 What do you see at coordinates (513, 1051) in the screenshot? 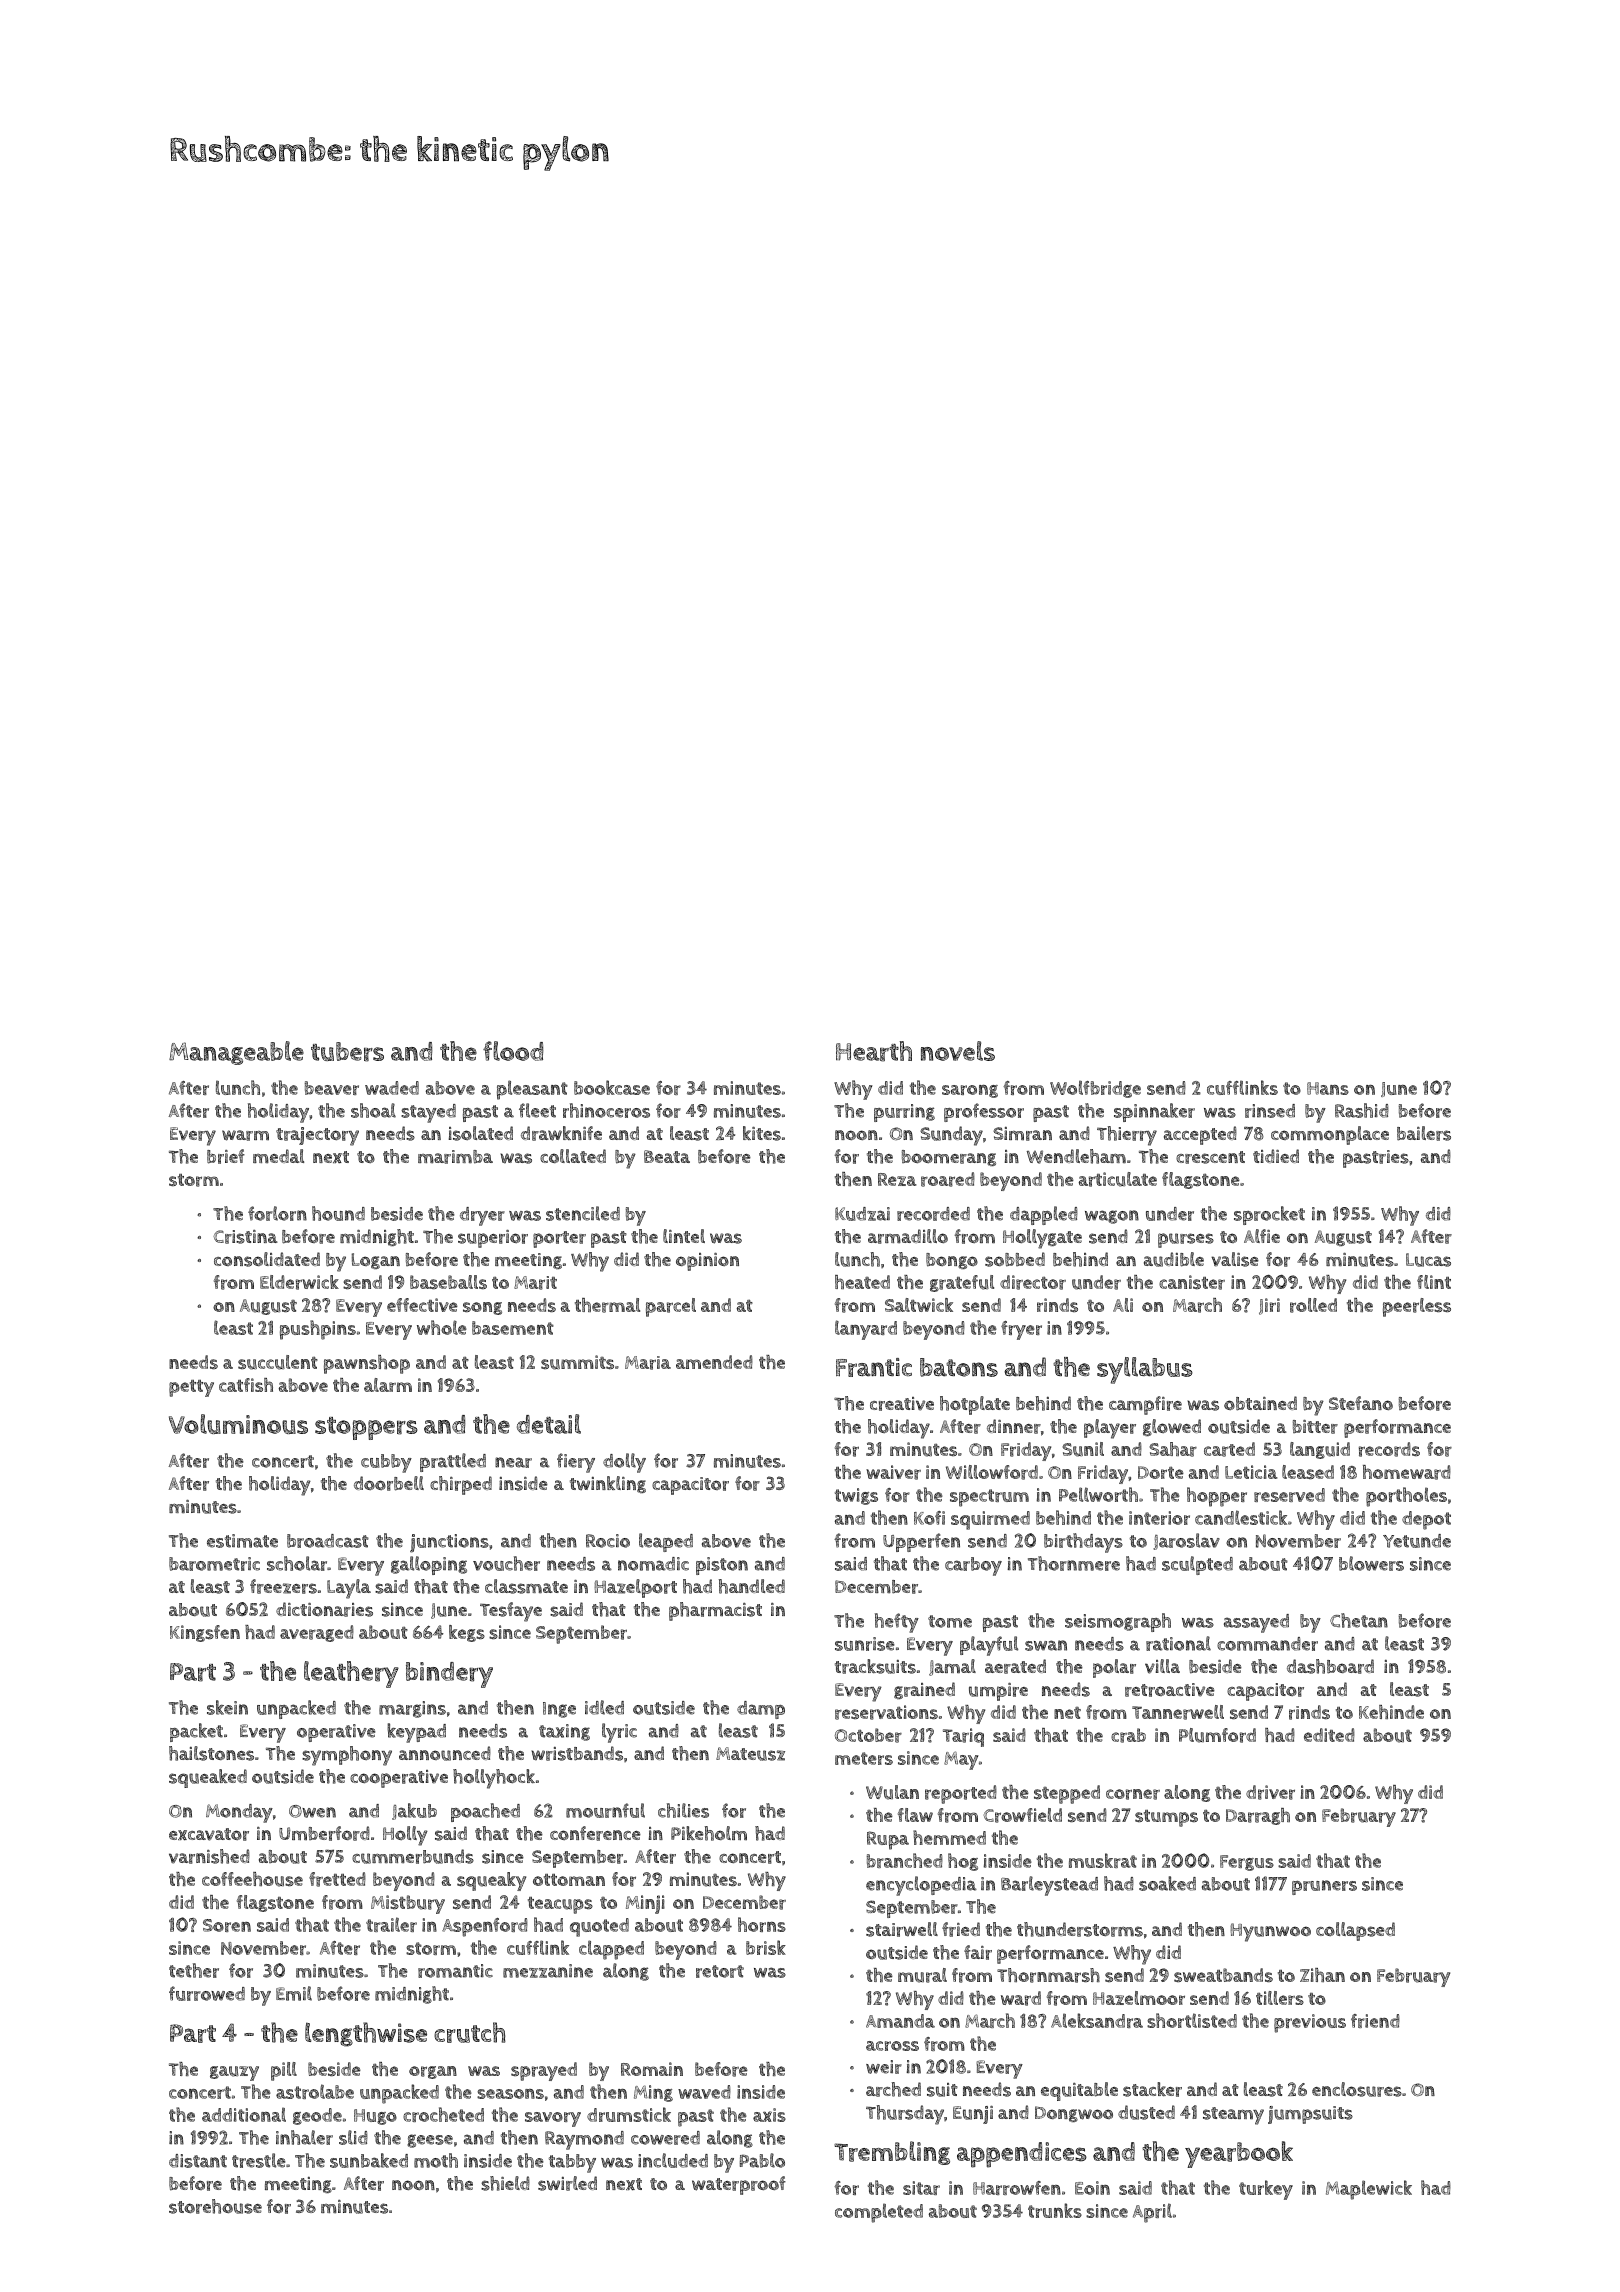
I see `flood` at bounding box center [513, 1051].
